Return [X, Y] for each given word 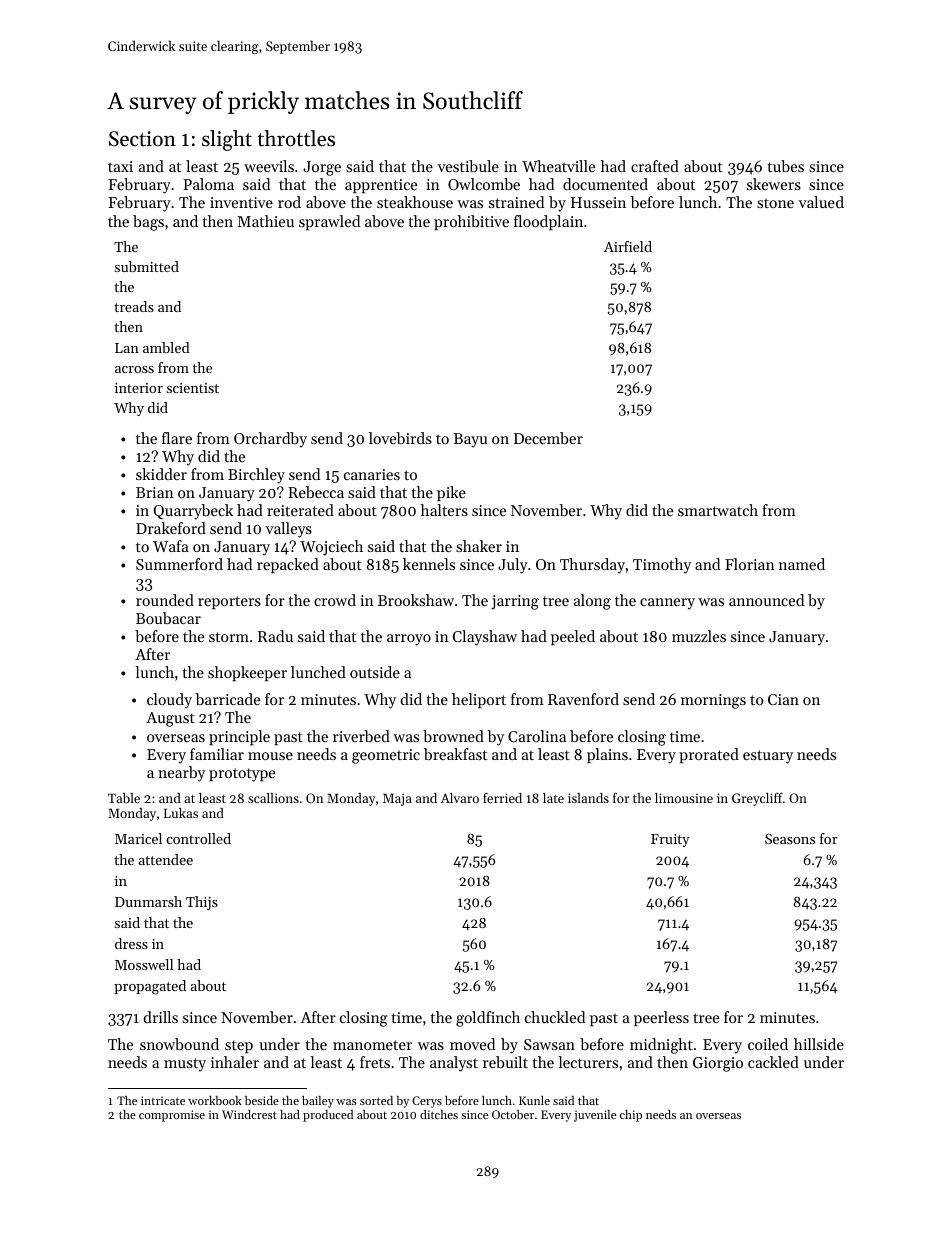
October [513, 1114]
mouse [270, 756]
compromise [172, 1116]
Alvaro [460, 798]
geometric [386, 756]
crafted [655, 166]
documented [605, 184]
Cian [783, 699]
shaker [479, 546]
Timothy [662, 566]
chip [631, 1116]
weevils [269, 166]
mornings [713, 701]
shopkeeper [247, 673]
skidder [161, 474]
